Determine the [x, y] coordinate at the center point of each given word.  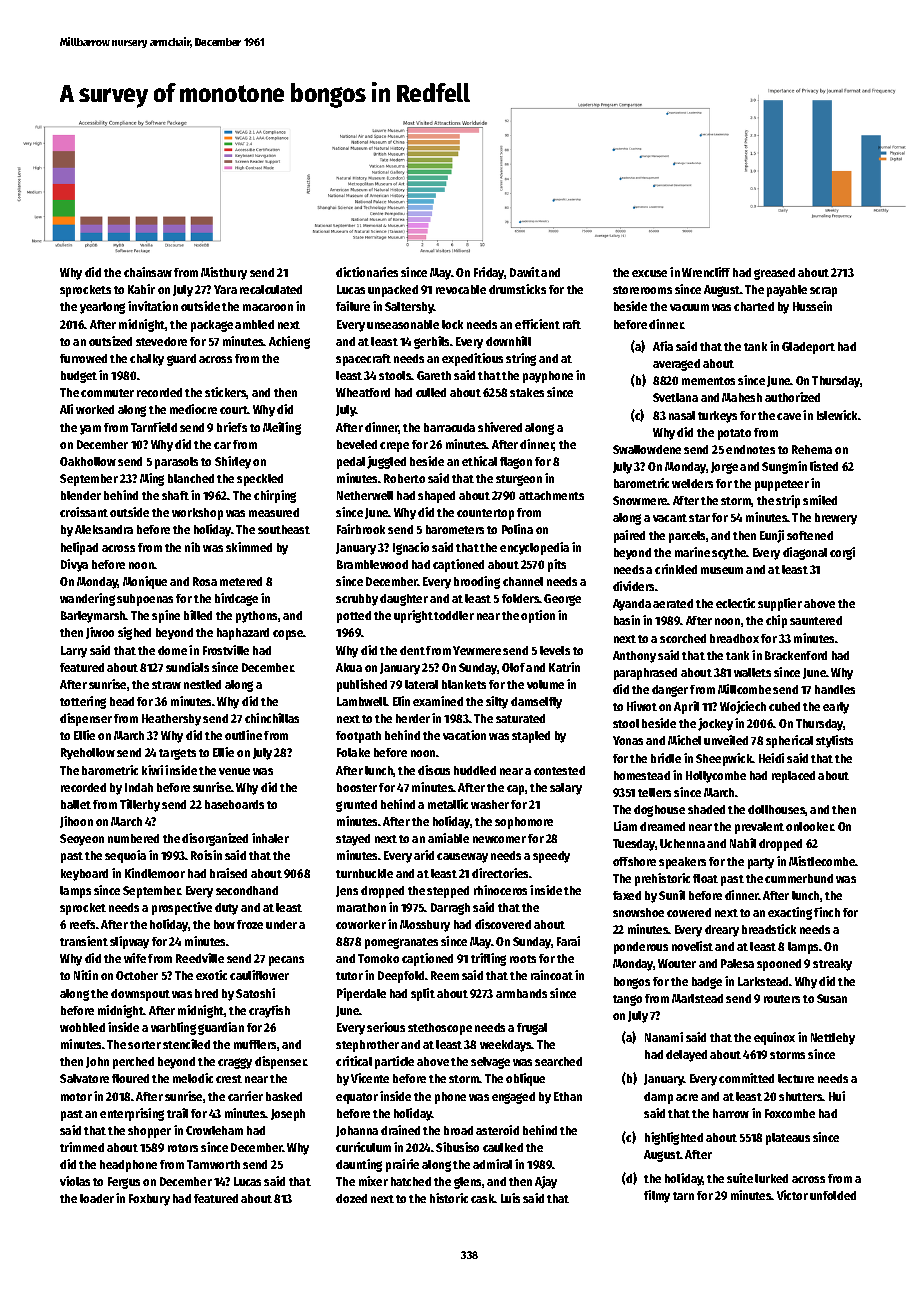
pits [557, 565]
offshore [634, 861]
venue [234, 771]
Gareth [434, 375]
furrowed [83, 358]
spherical [789, 741]
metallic [448, 804]
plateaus [788, 1139]
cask [483, 1198]
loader [97, 1198]
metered [241, 581]
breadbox [734, 638]
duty [226, 909]
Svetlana [675, 397]
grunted [356, 806]
